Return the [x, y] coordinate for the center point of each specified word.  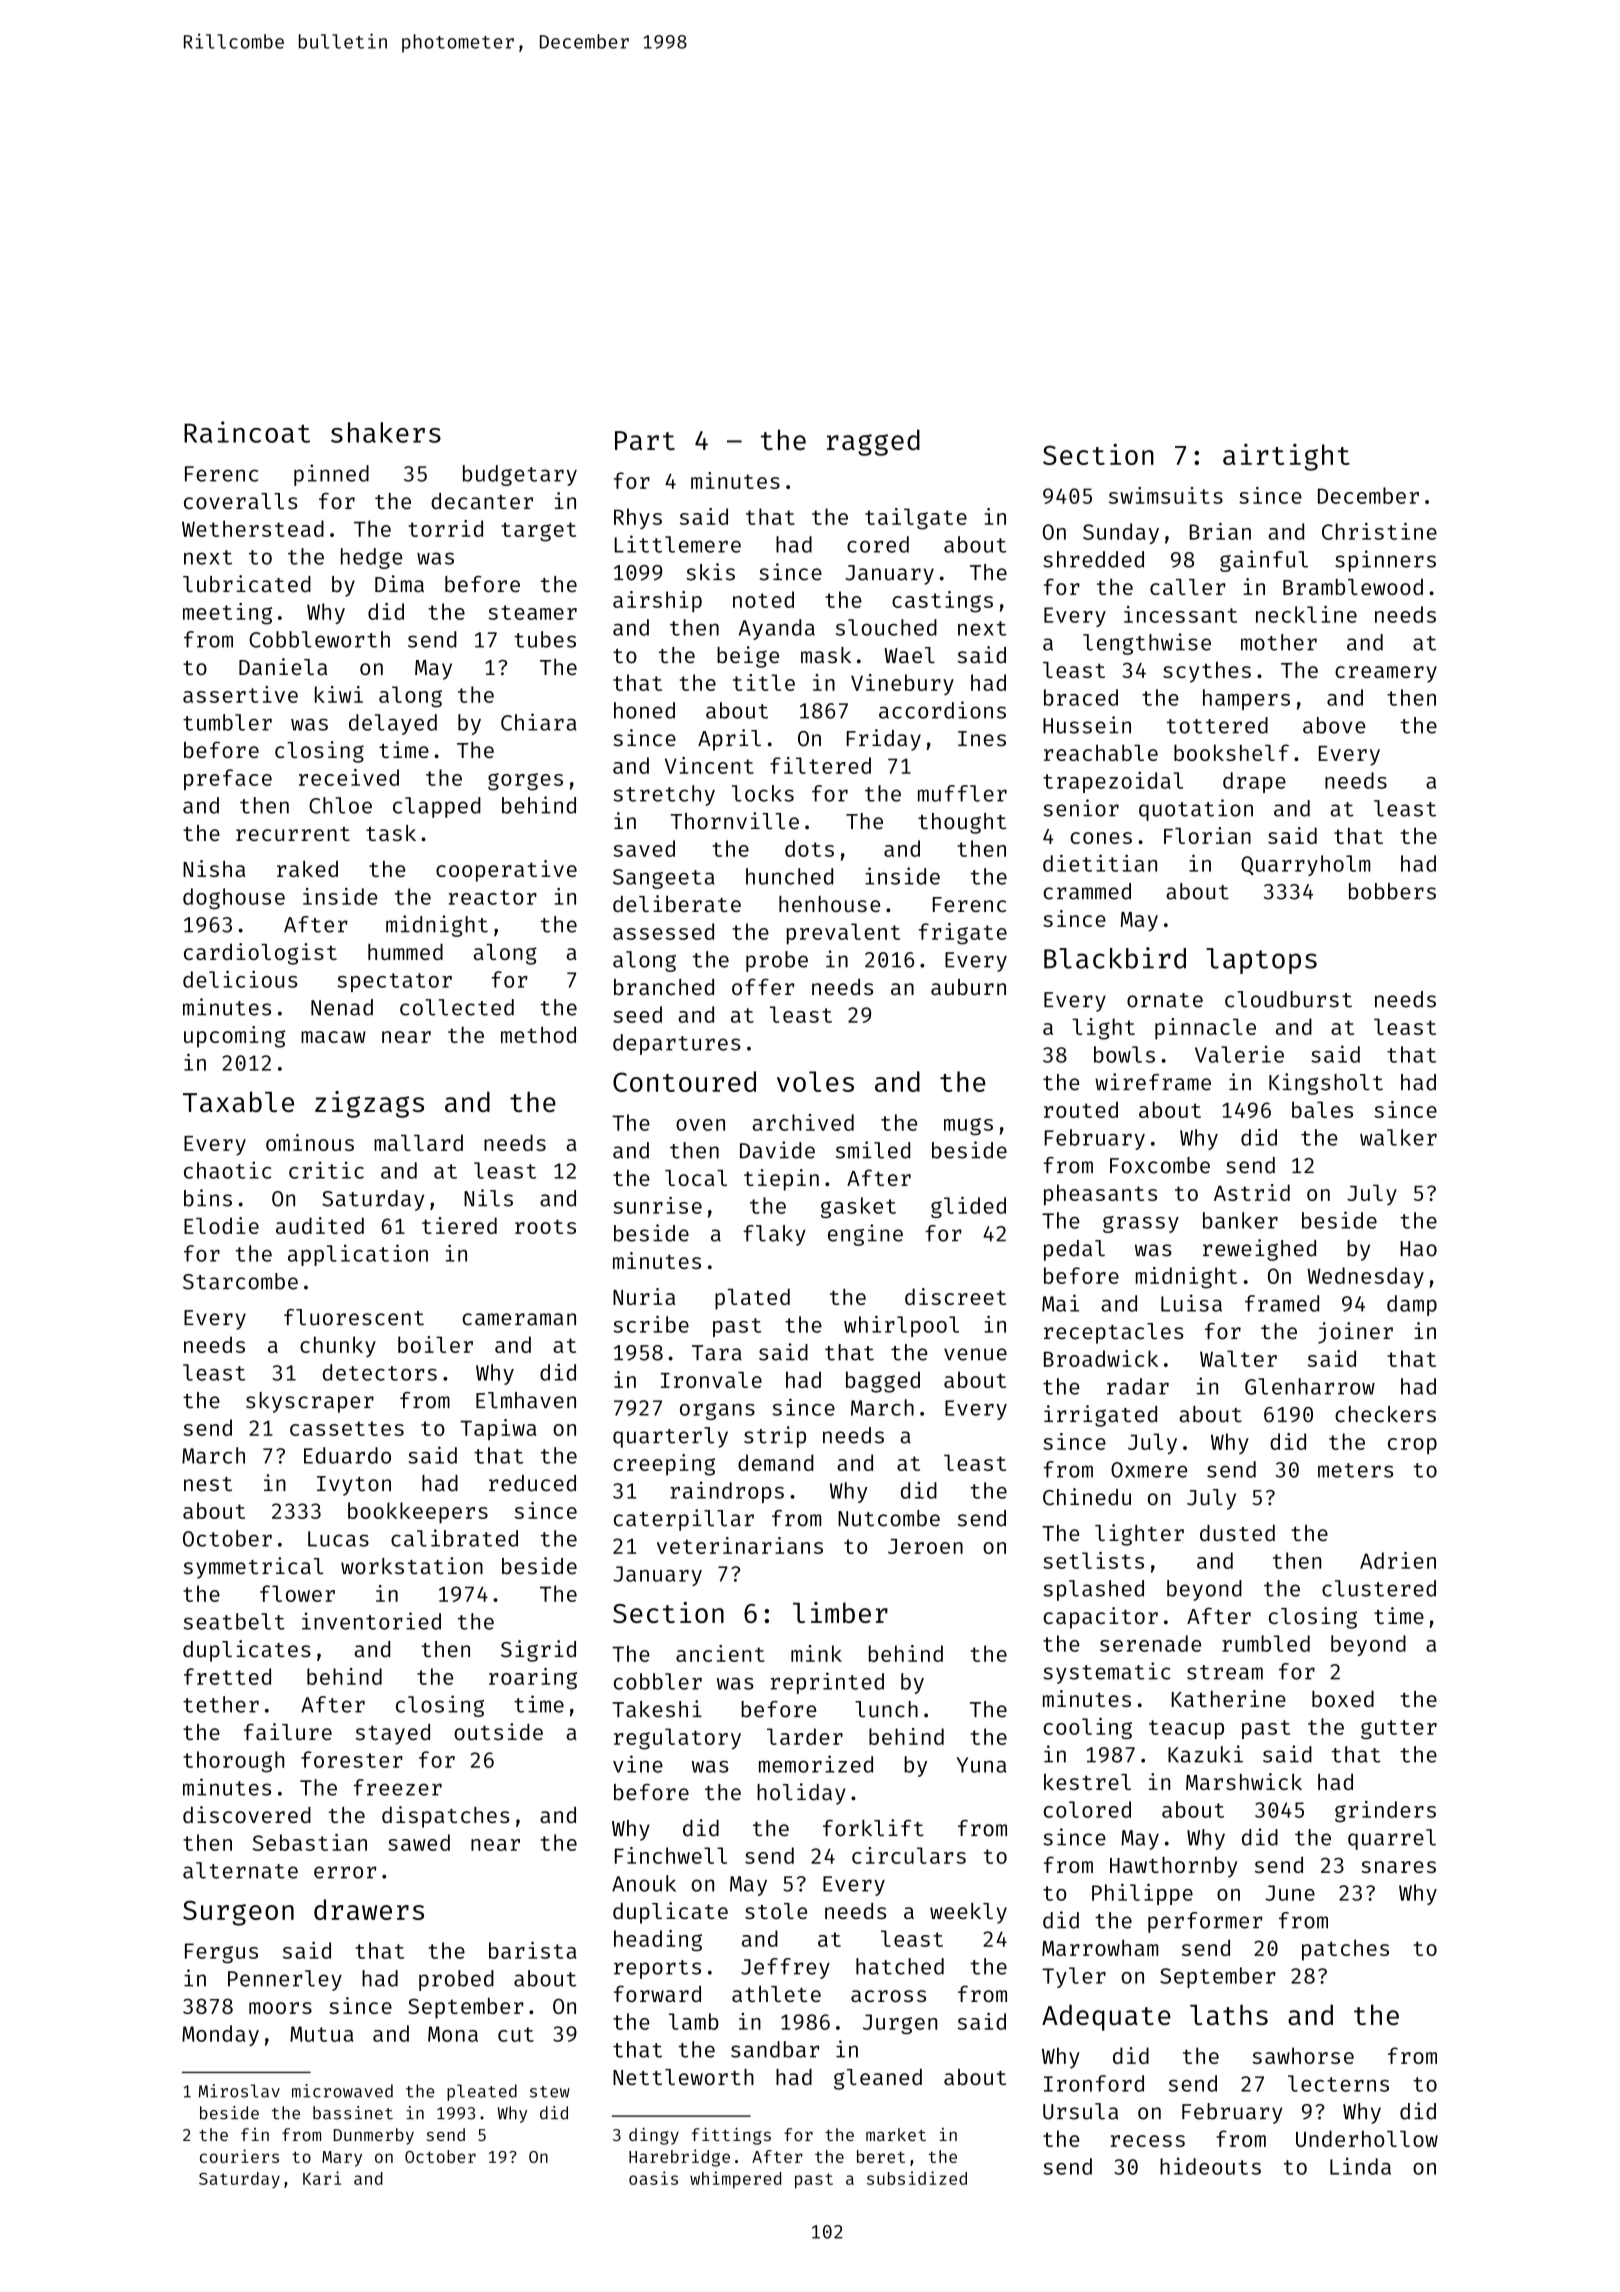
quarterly [670, 1437]
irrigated [1100, 1416]
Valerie [1239, 1054]
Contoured [684, 1081]
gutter [1399, 1729]
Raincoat [247, 432]
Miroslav [239, 2091]
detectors [380, 1372]
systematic [1107, 1673]
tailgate [916, 519]
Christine [1379, 531]
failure [288, 1731]
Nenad [342, 1007]
